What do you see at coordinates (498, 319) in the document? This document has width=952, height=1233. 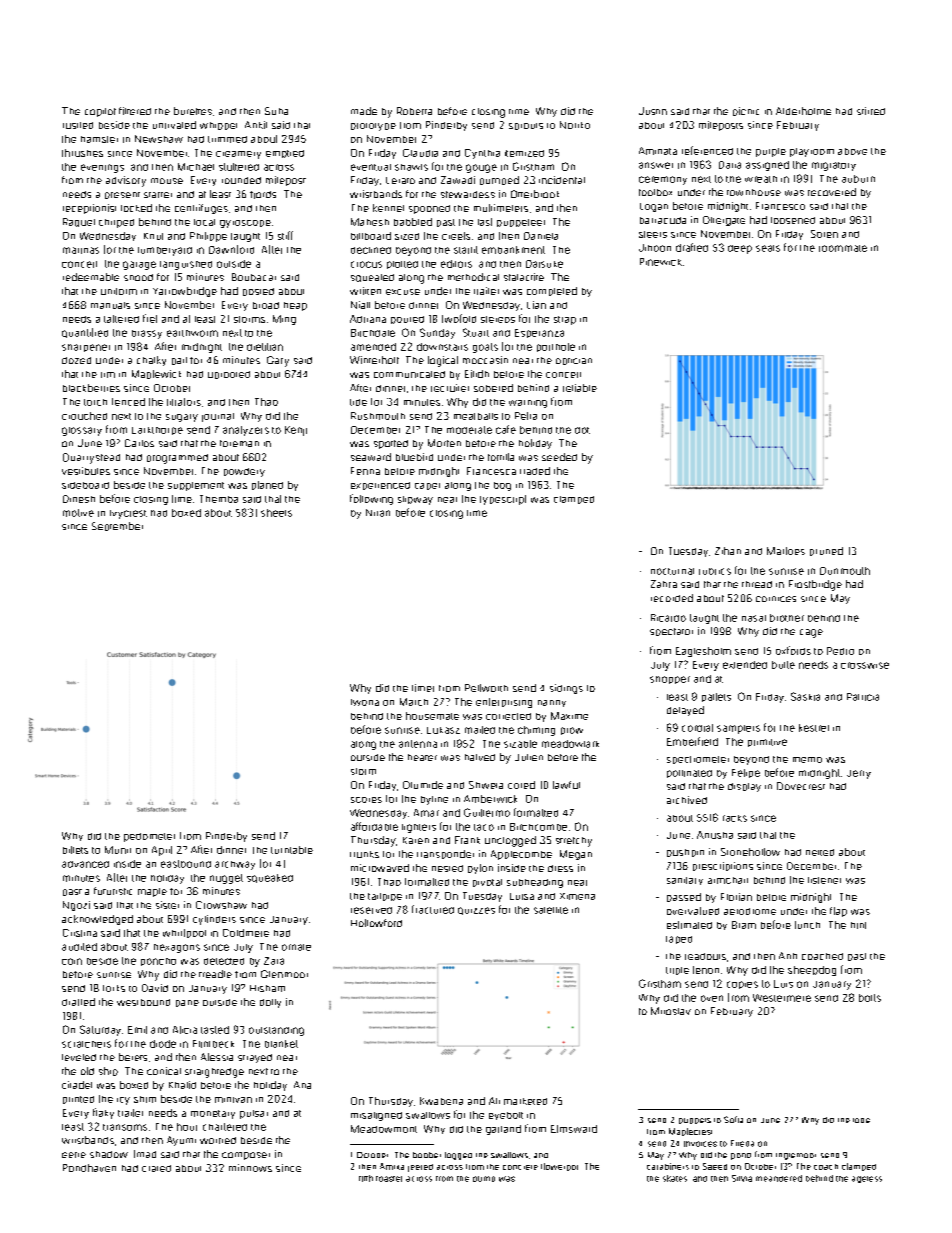 I see `stereos` at bounding box center [498, 319].
